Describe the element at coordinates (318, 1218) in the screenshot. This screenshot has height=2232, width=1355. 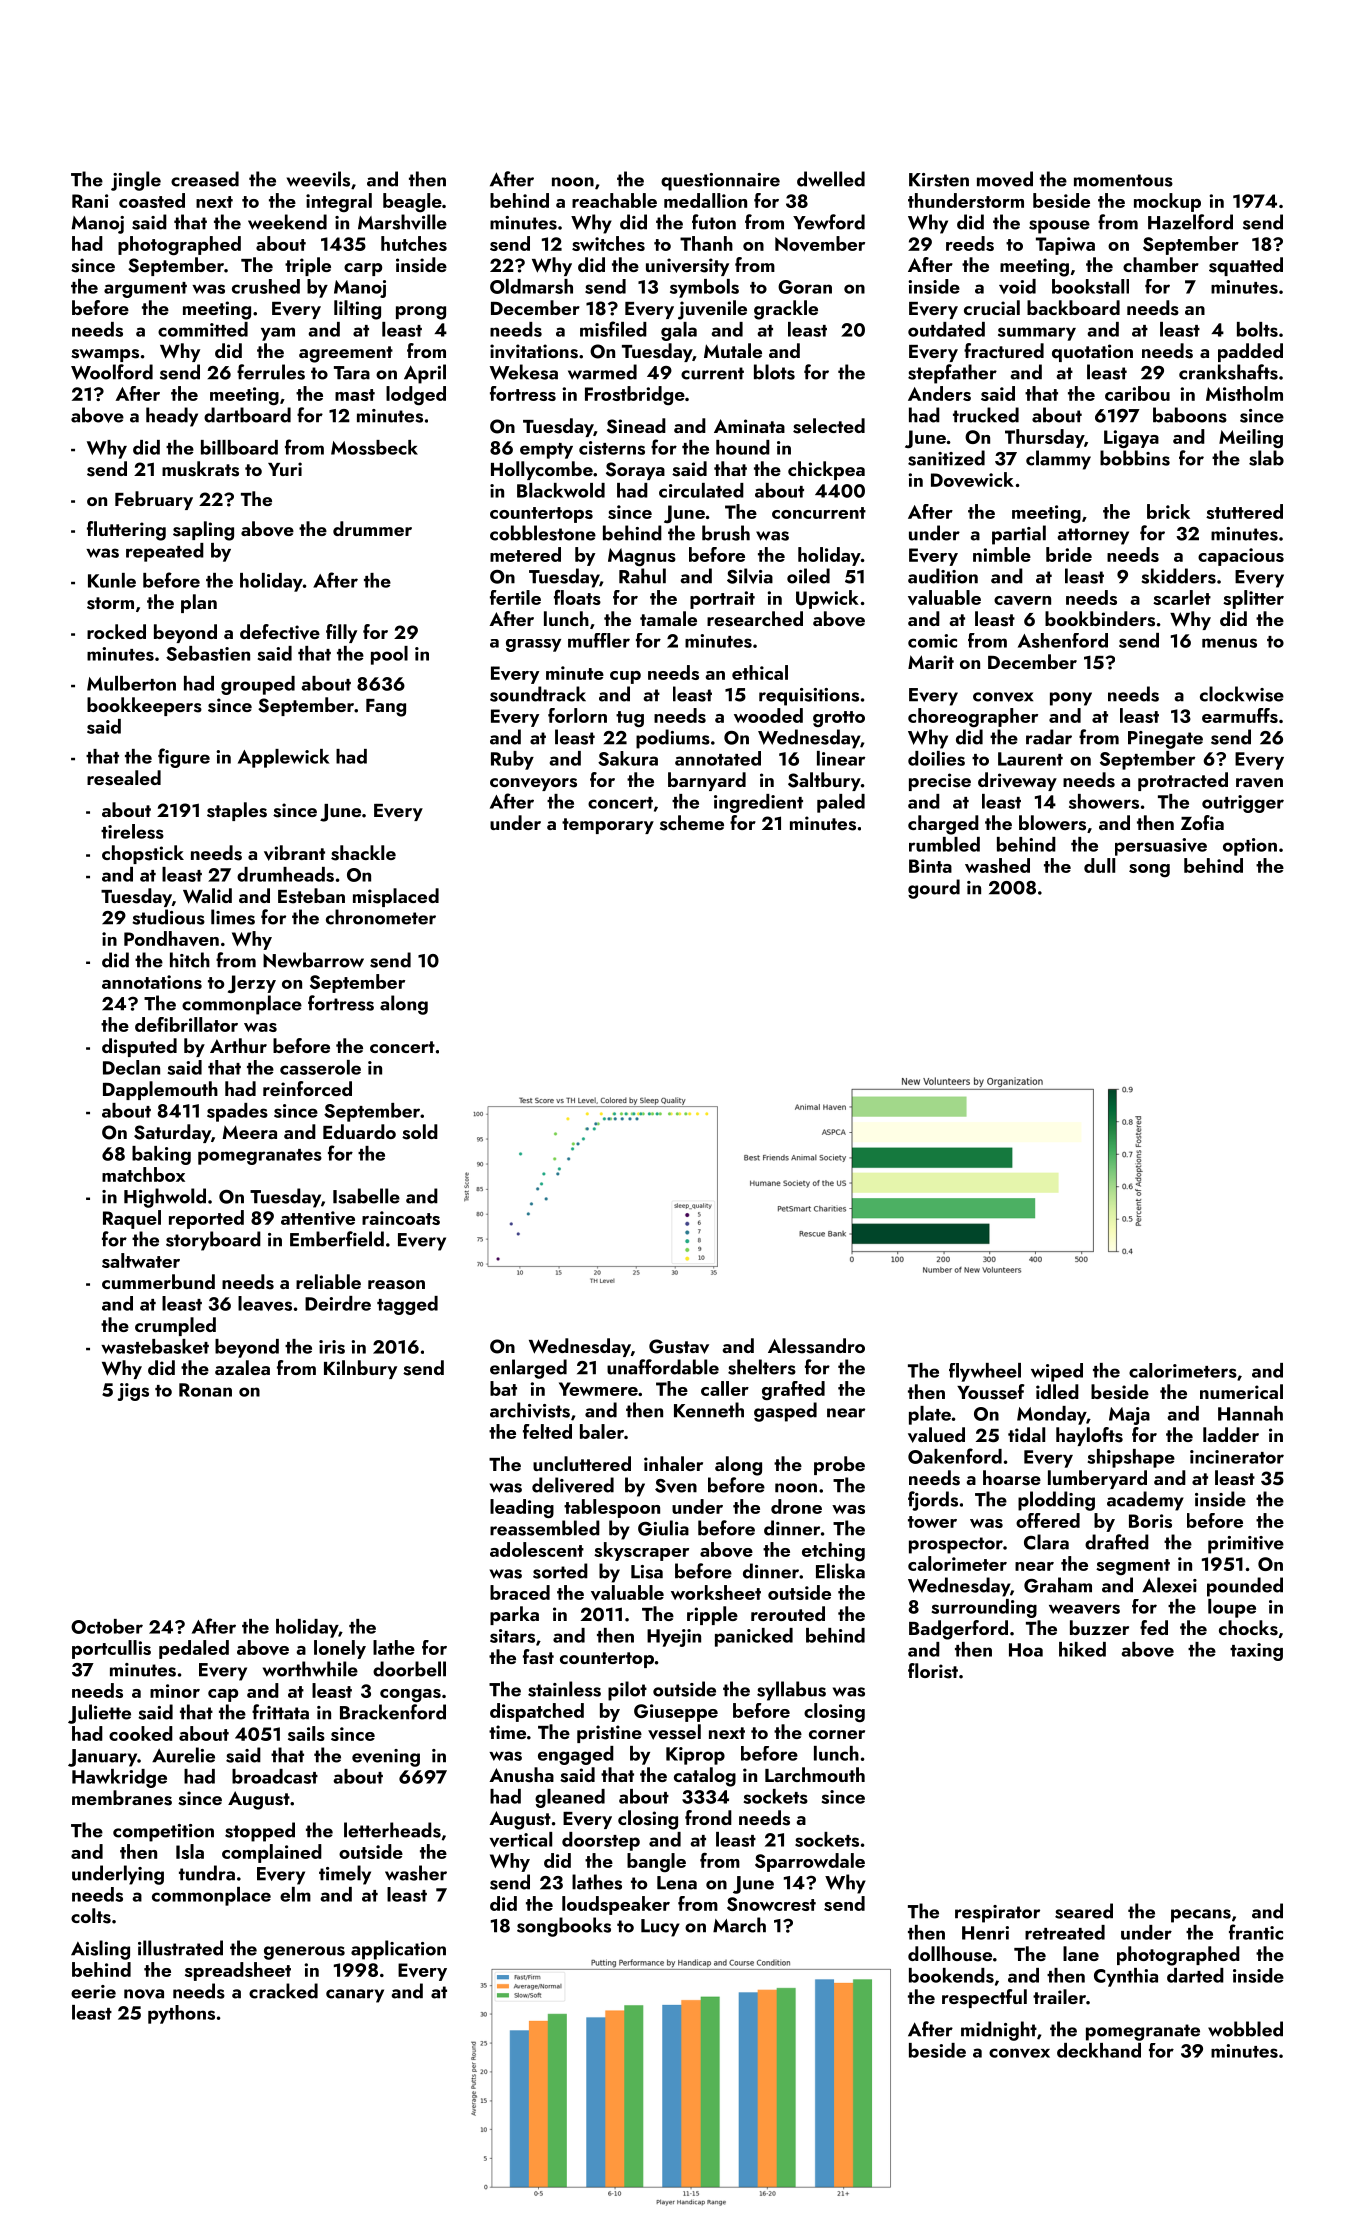
I see `attentive` at that location.
